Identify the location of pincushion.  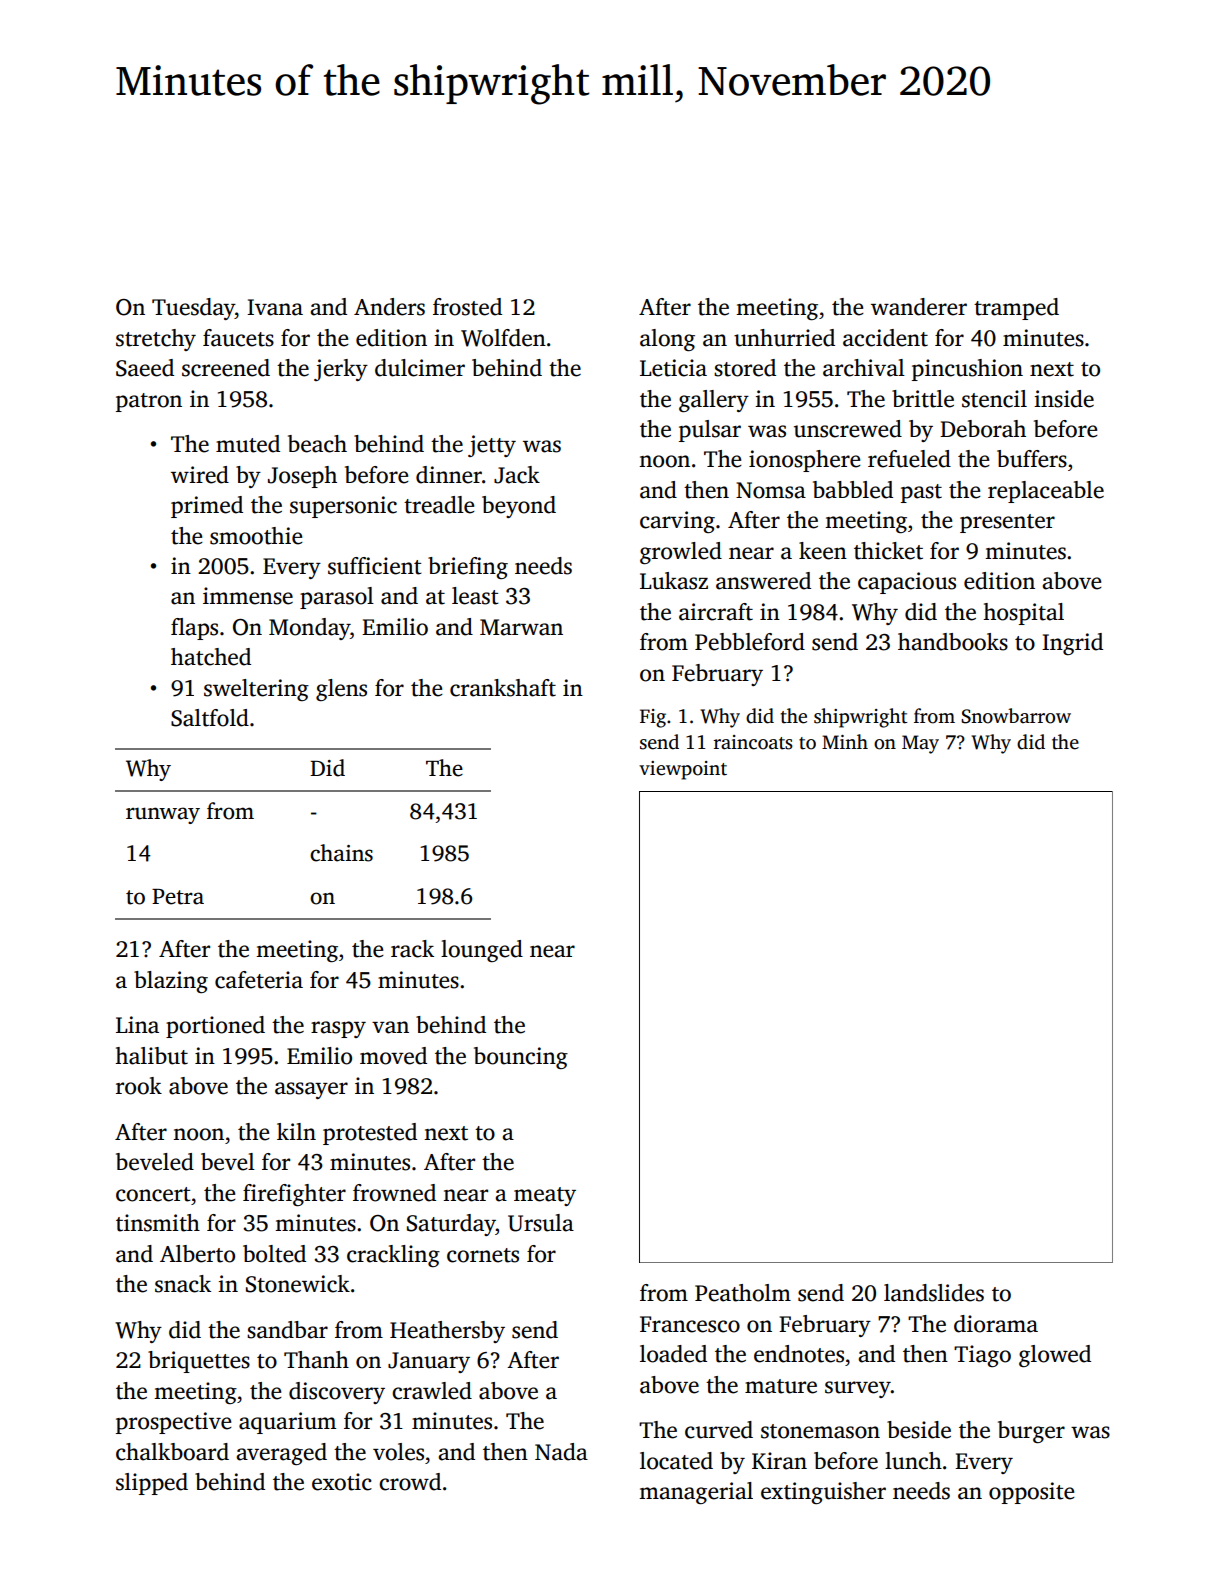
(967, 370).
